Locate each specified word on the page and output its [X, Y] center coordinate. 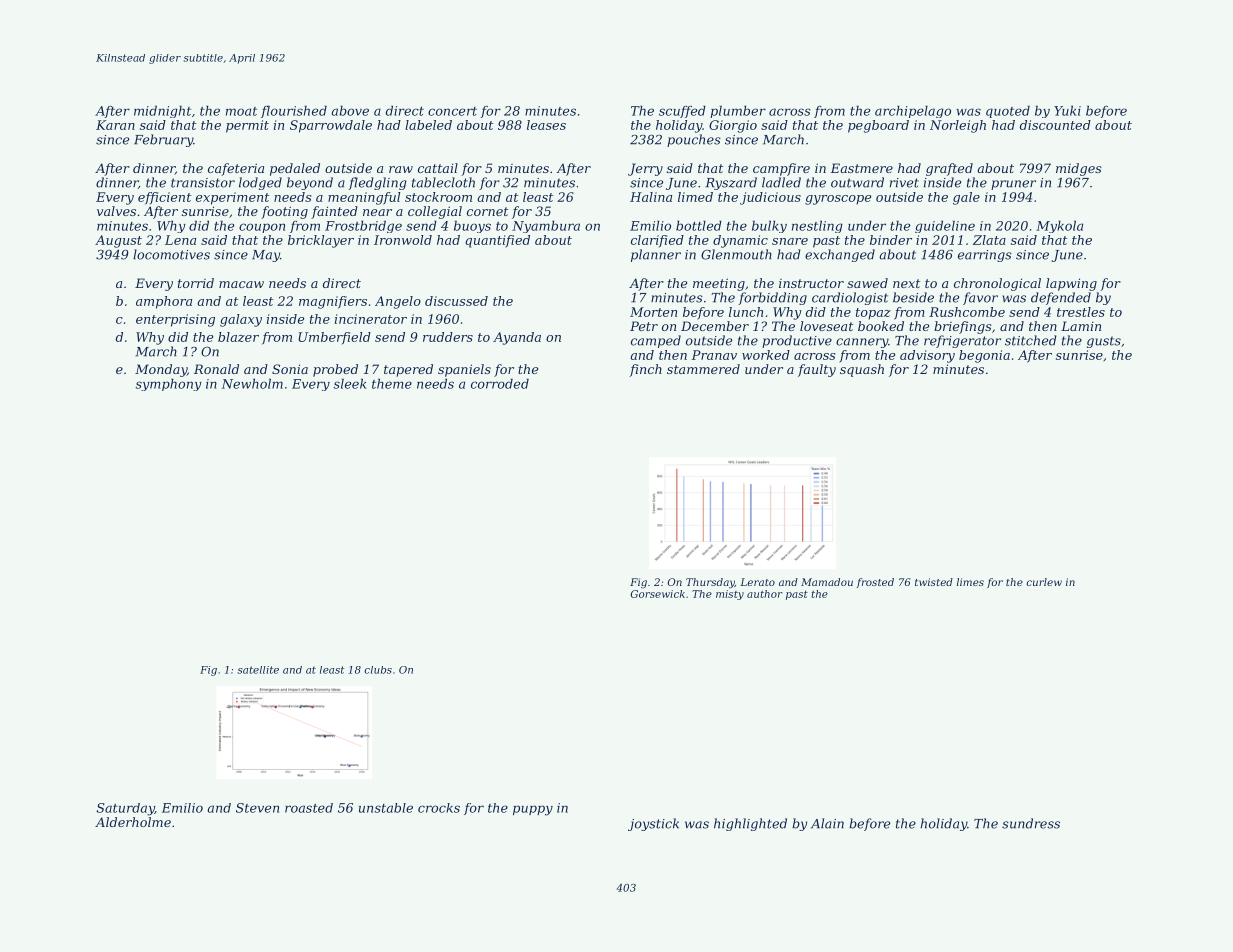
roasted [309, 808]
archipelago [913, 111]
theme [392, 383]
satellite [258, 670]
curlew [1044, 582]
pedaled [295, 169]
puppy [533, 810]
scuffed [682, 111]
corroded [500, 383]
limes [970, 582]
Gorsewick [658, 594]
